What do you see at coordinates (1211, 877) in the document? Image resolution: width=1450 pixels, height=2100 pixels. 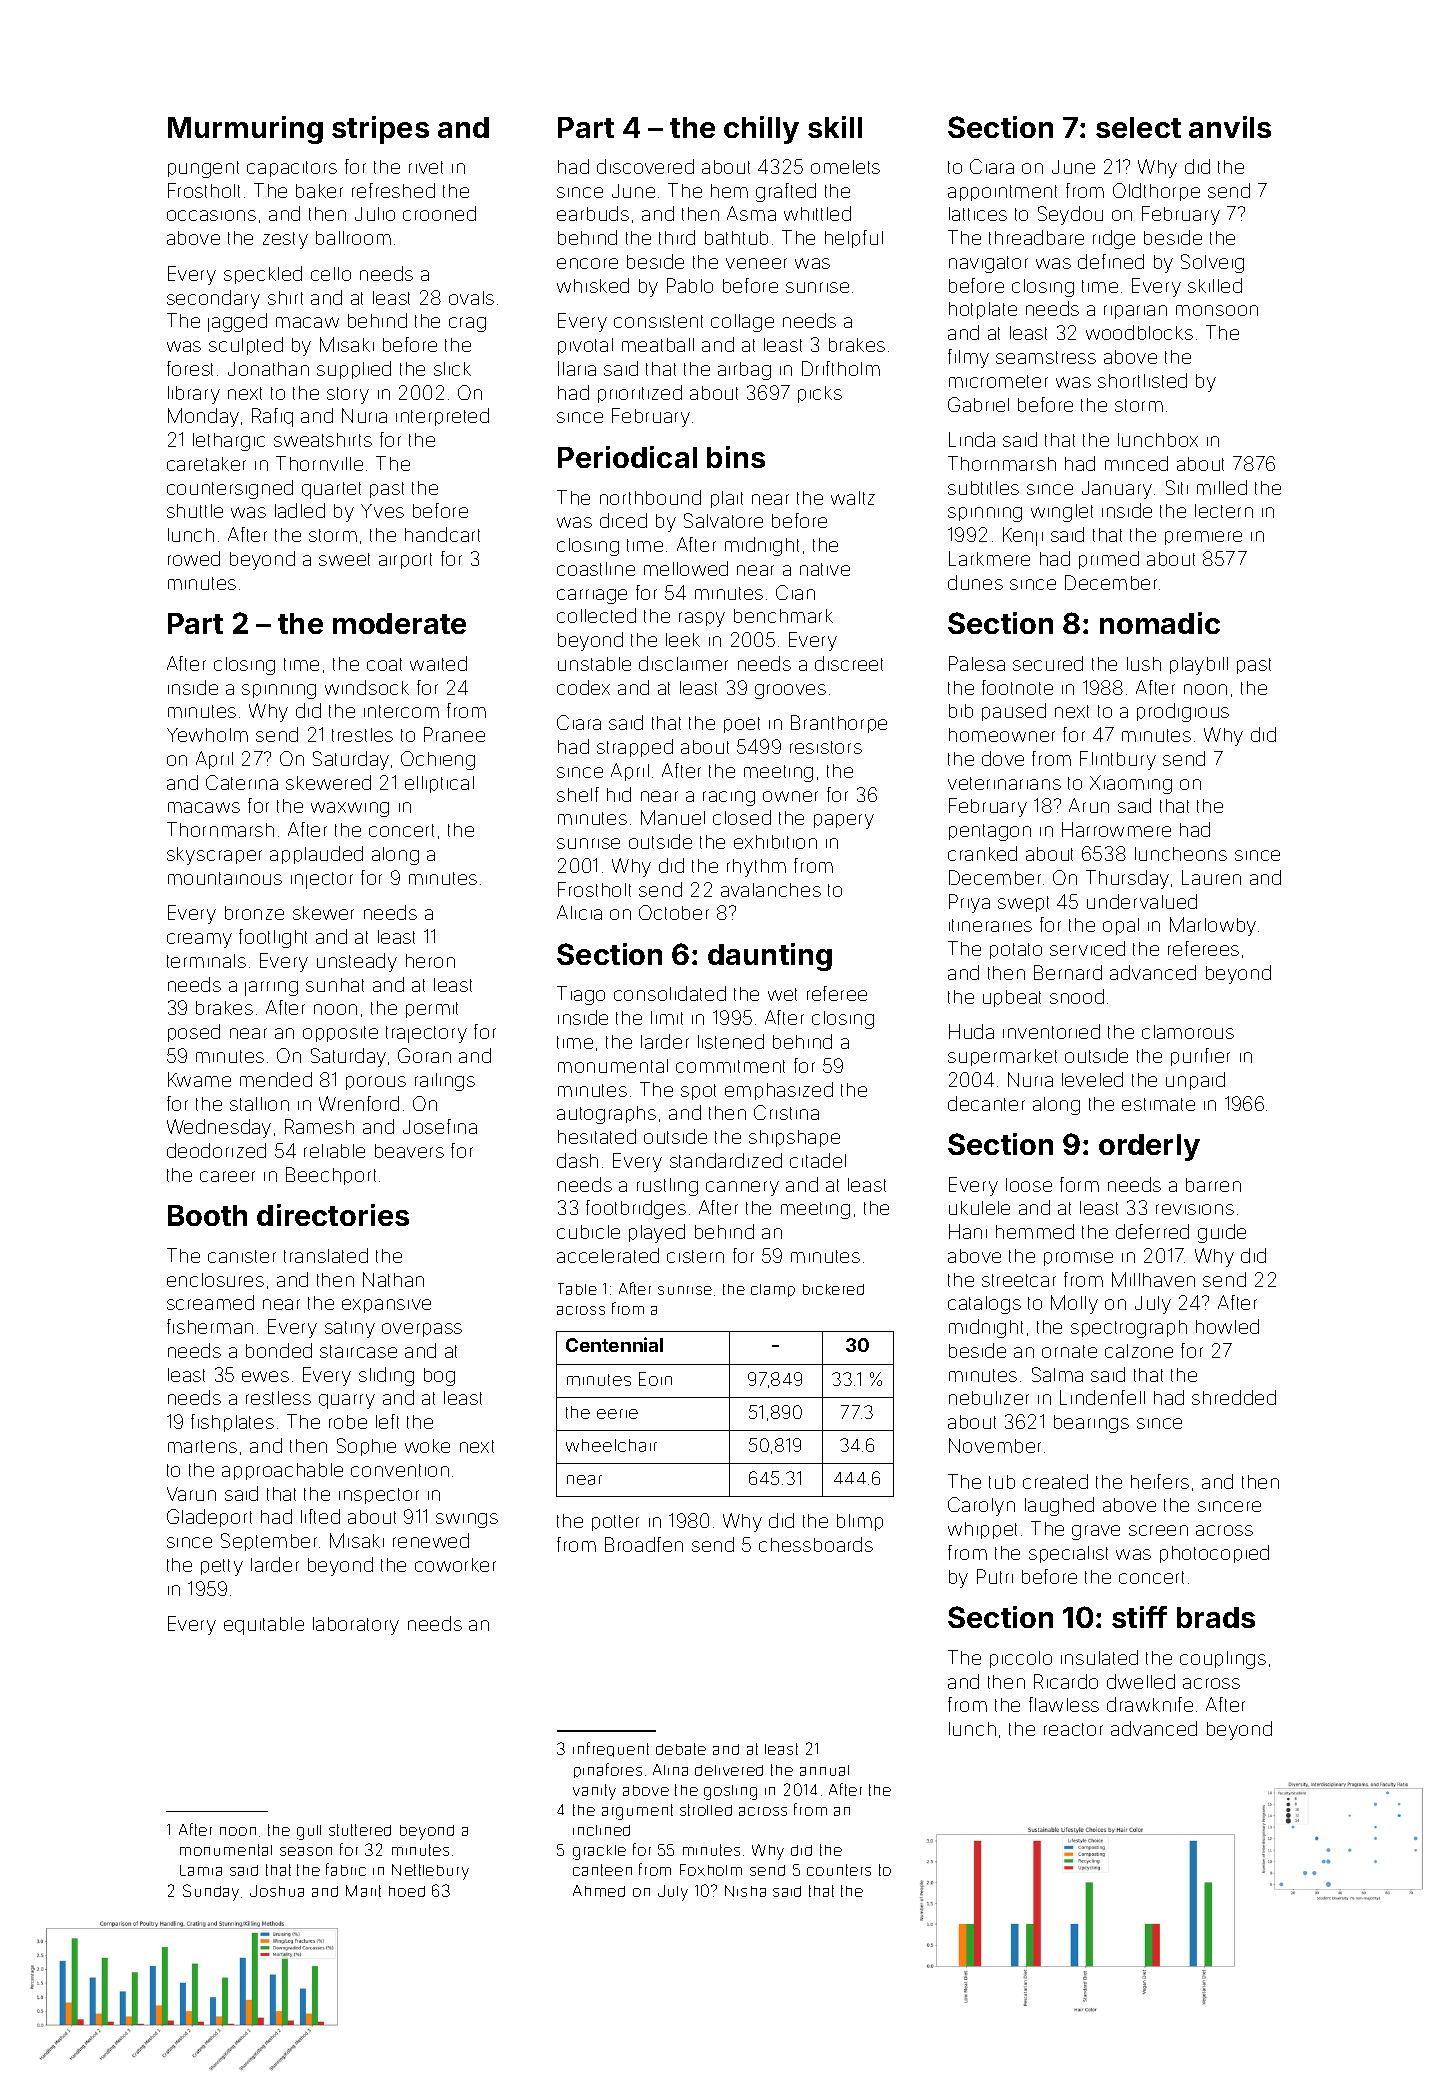 I see `Lauren` at bounding box center [1211, 877].
